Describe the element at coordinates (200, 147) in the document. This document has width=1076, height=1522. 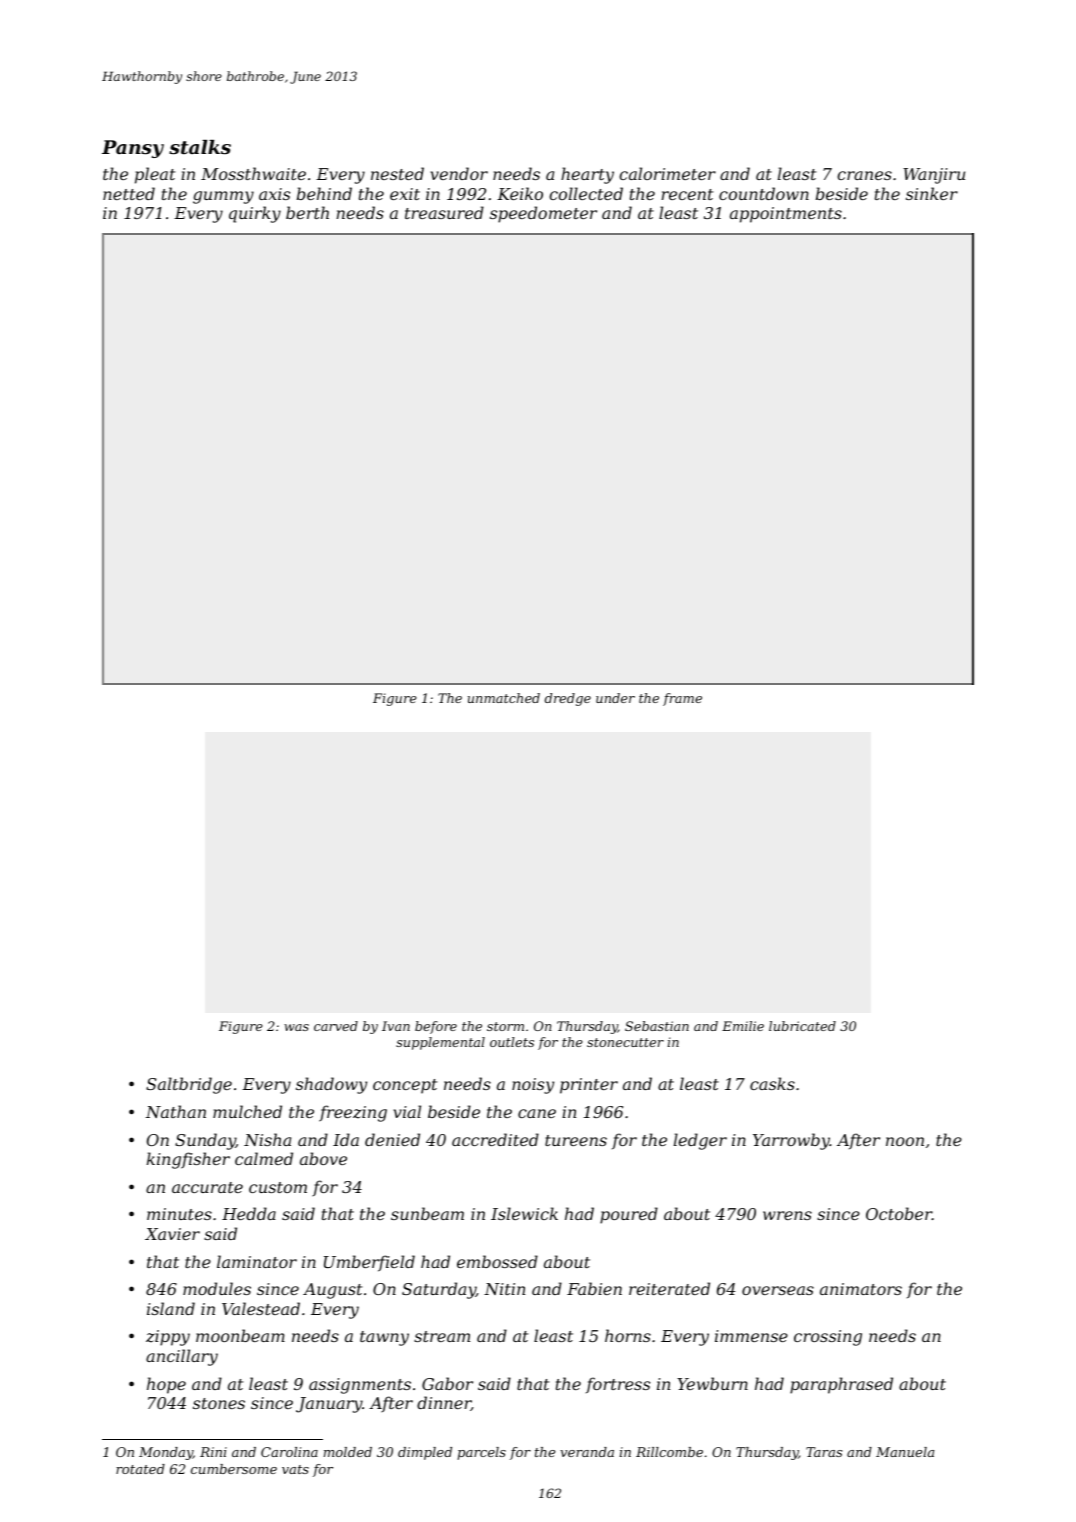
I see `stalks` at that location.
